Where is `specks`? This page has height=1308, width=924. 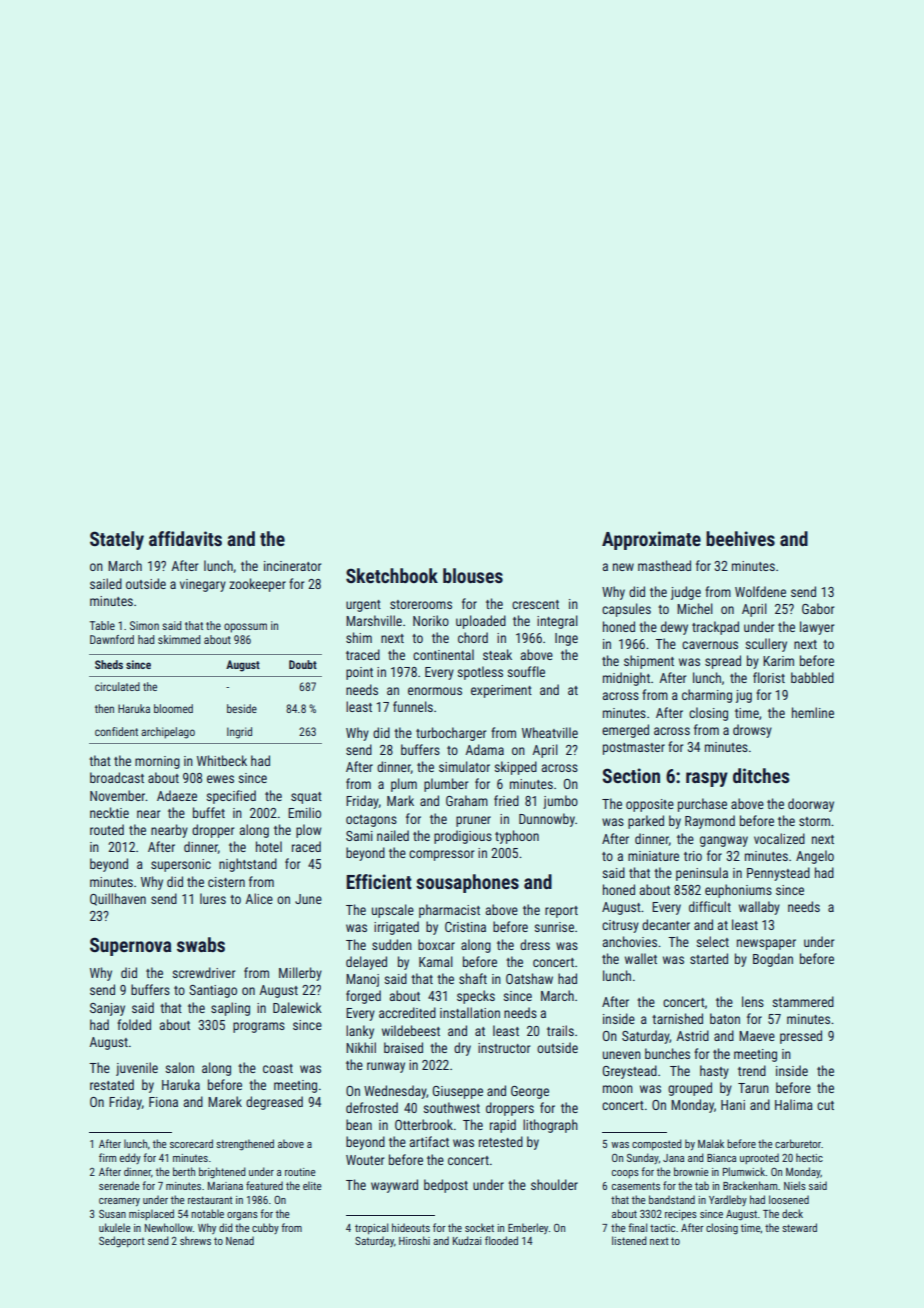 specks is located at coordinates (476, 997).
